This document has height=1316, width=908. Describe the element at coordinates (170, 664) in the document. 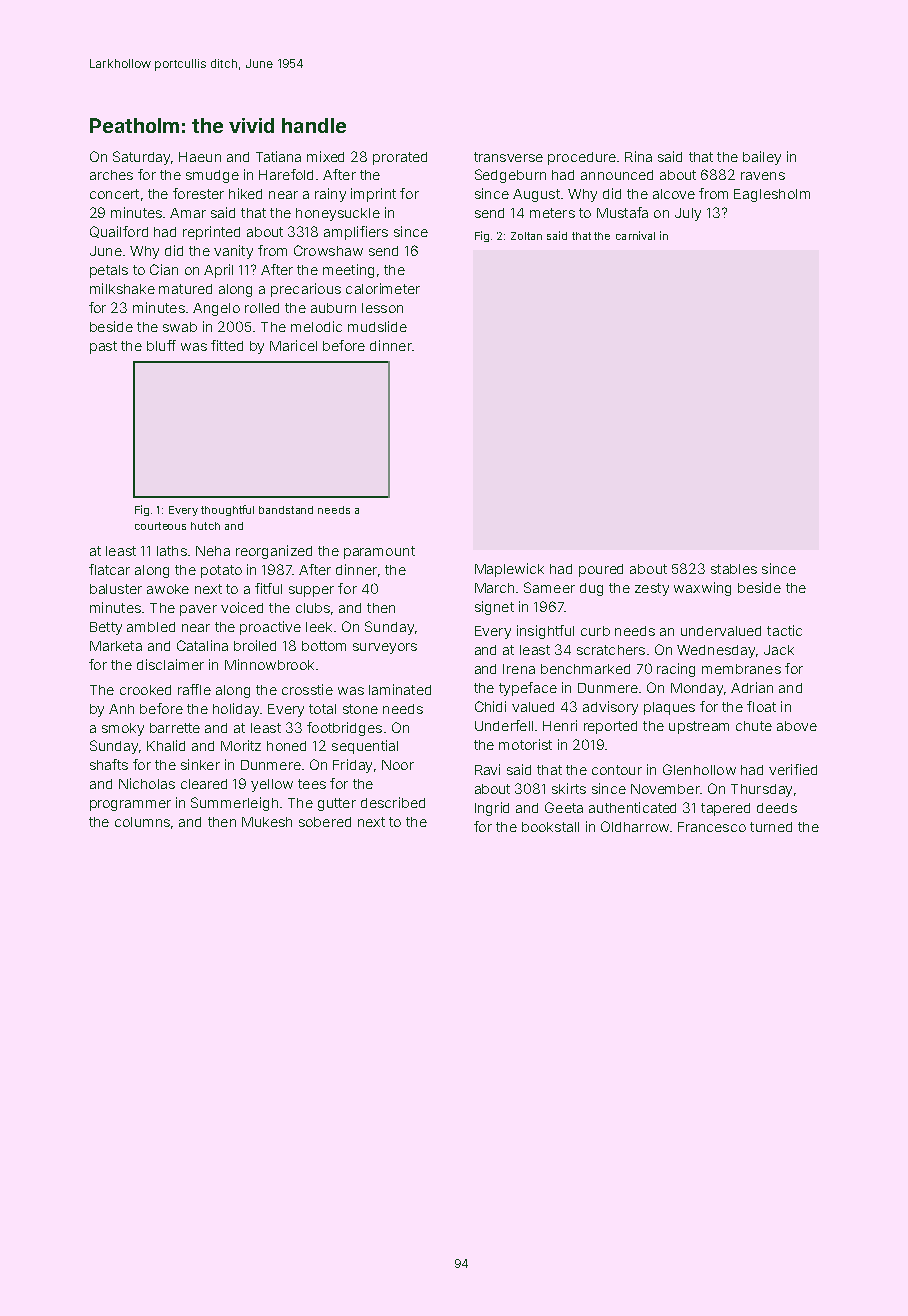

I see `disclaimer` at that location.
